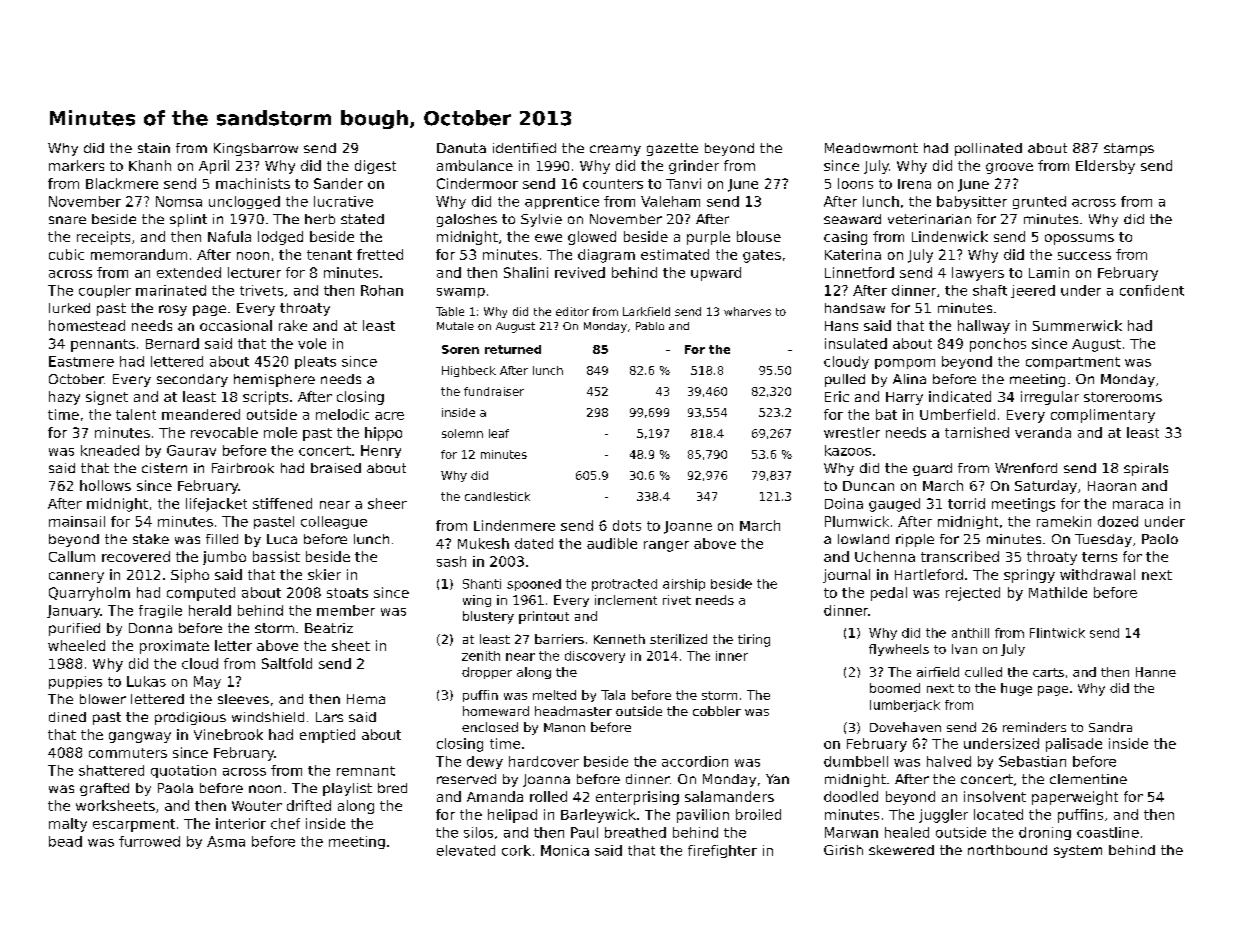 The image size is (1233, 952). What do you see at coordinates (905, 706) in the screenshot?
I see `lumberjack` at bounding box center [905, 706].
